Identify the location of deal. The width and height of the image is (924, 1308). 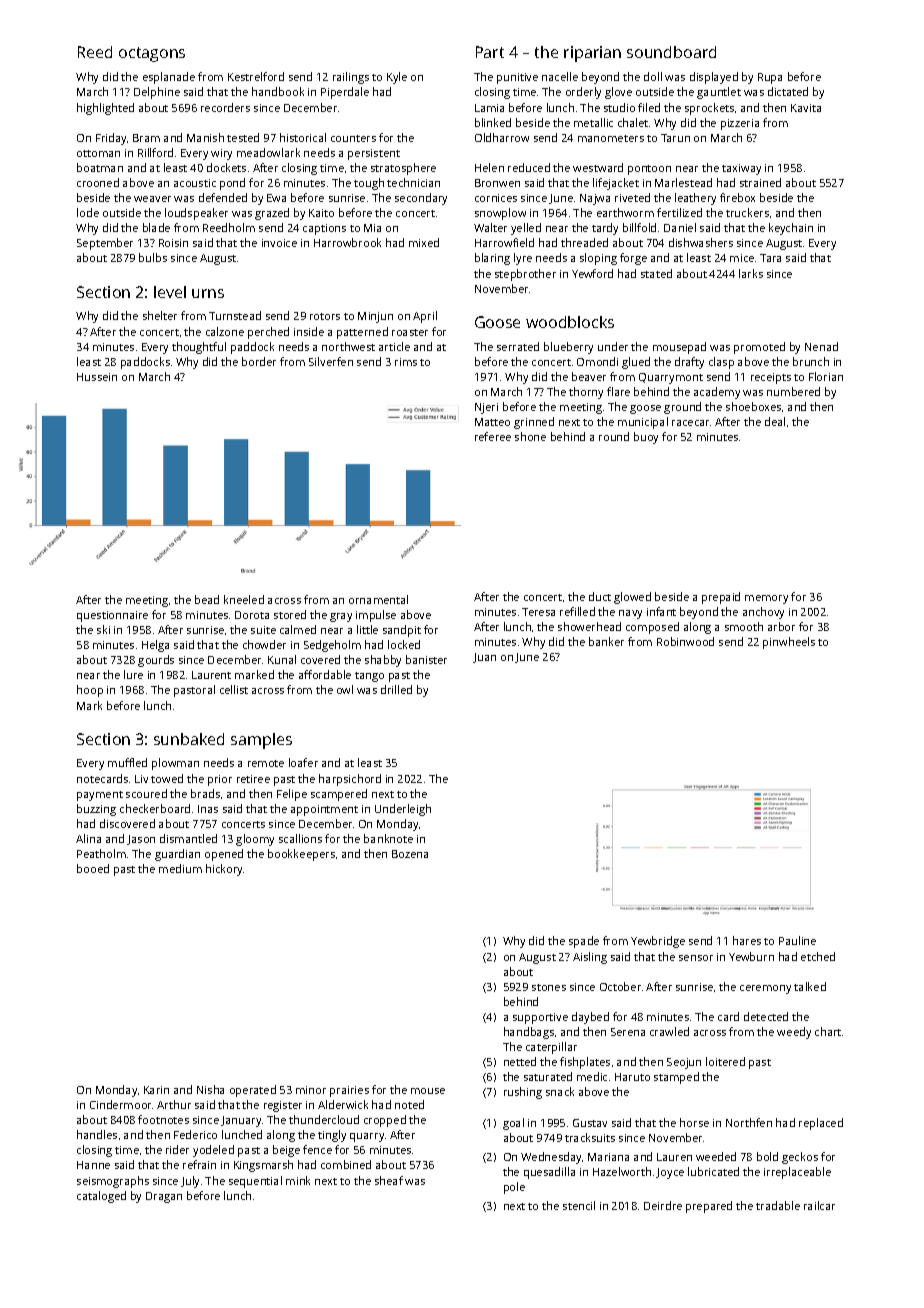
(775, 421).
